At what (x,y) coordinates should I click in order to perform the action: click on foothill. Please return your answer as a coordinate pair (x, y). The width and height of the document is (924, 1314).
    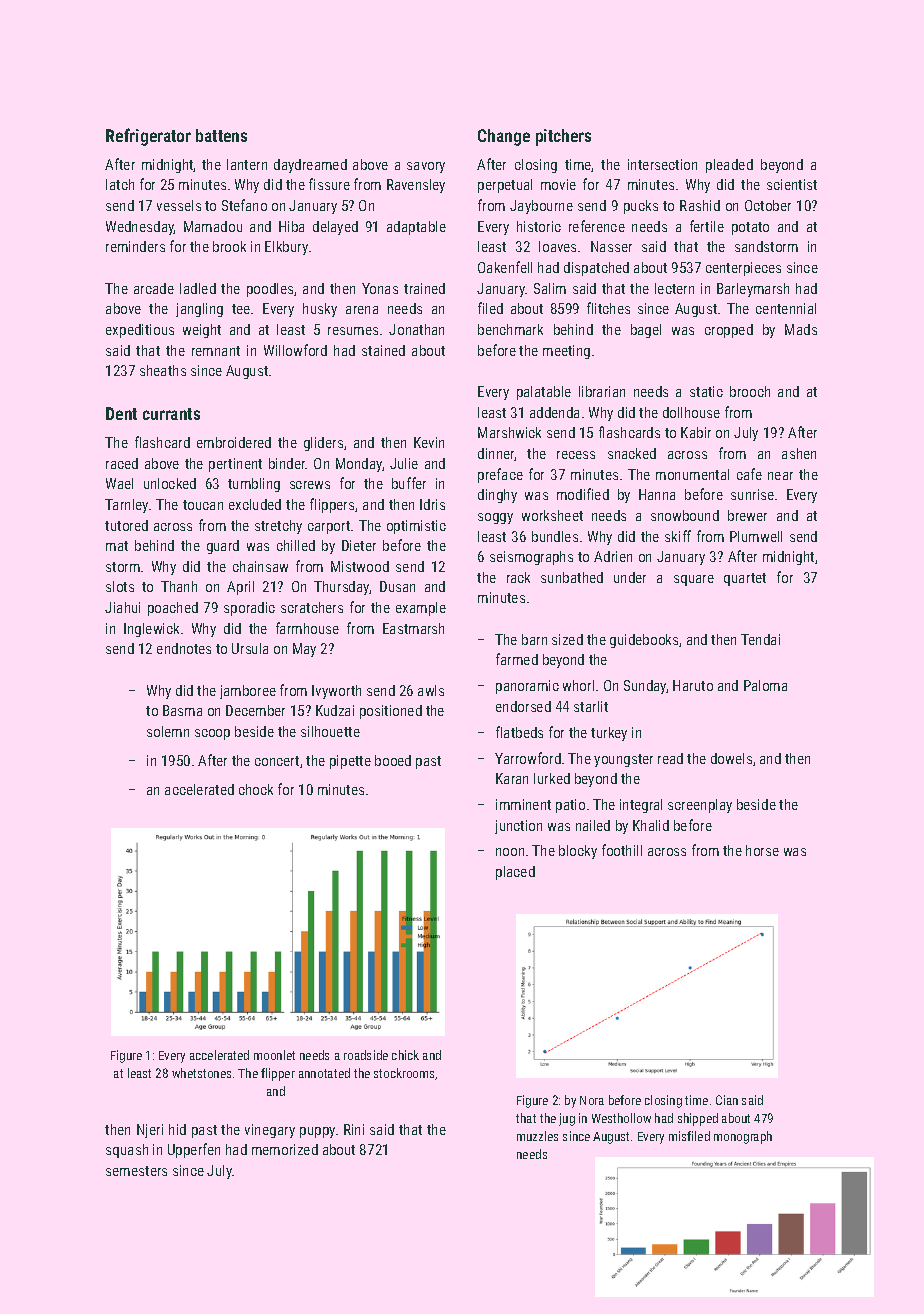
    Looking at the image, I should click on (622, 850).
